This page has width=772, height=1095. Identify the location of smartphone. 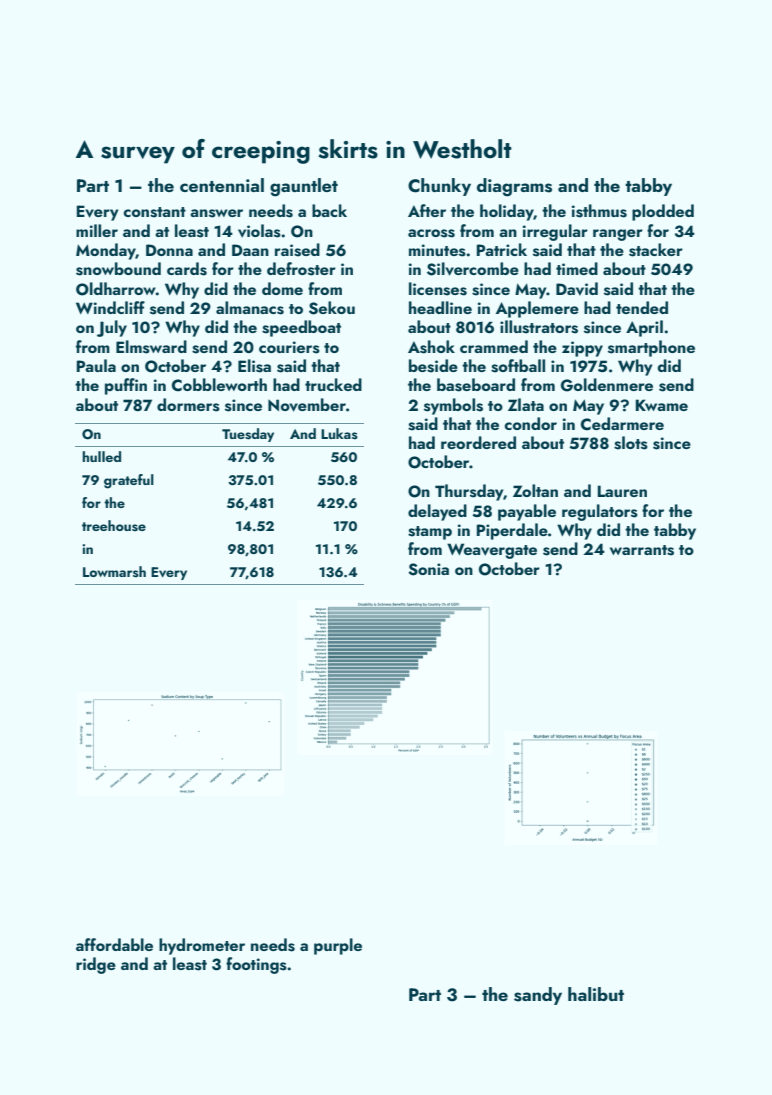
(651, 348).
